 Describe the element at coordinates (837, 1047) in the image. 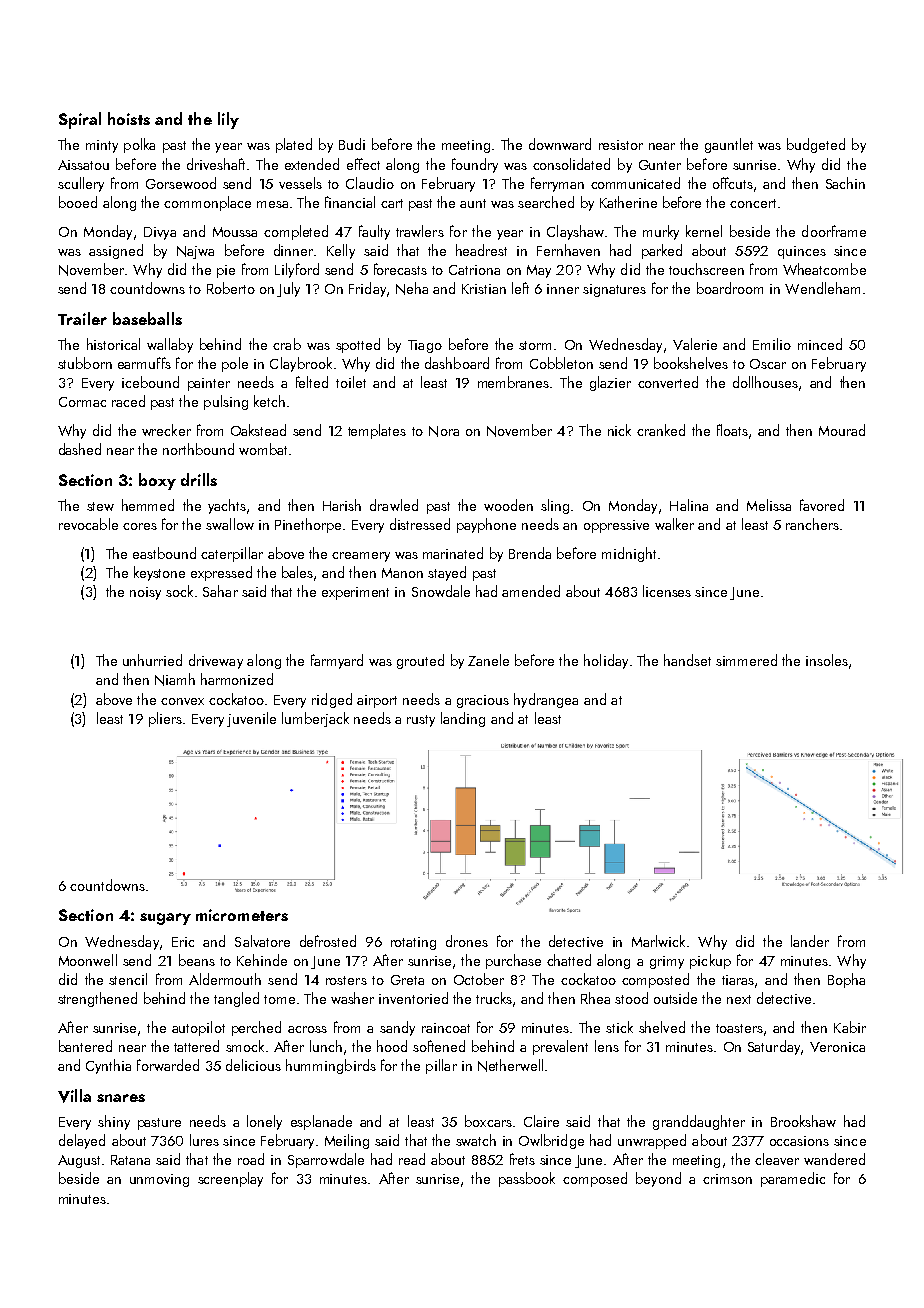

I see `Veronica` at that location.
